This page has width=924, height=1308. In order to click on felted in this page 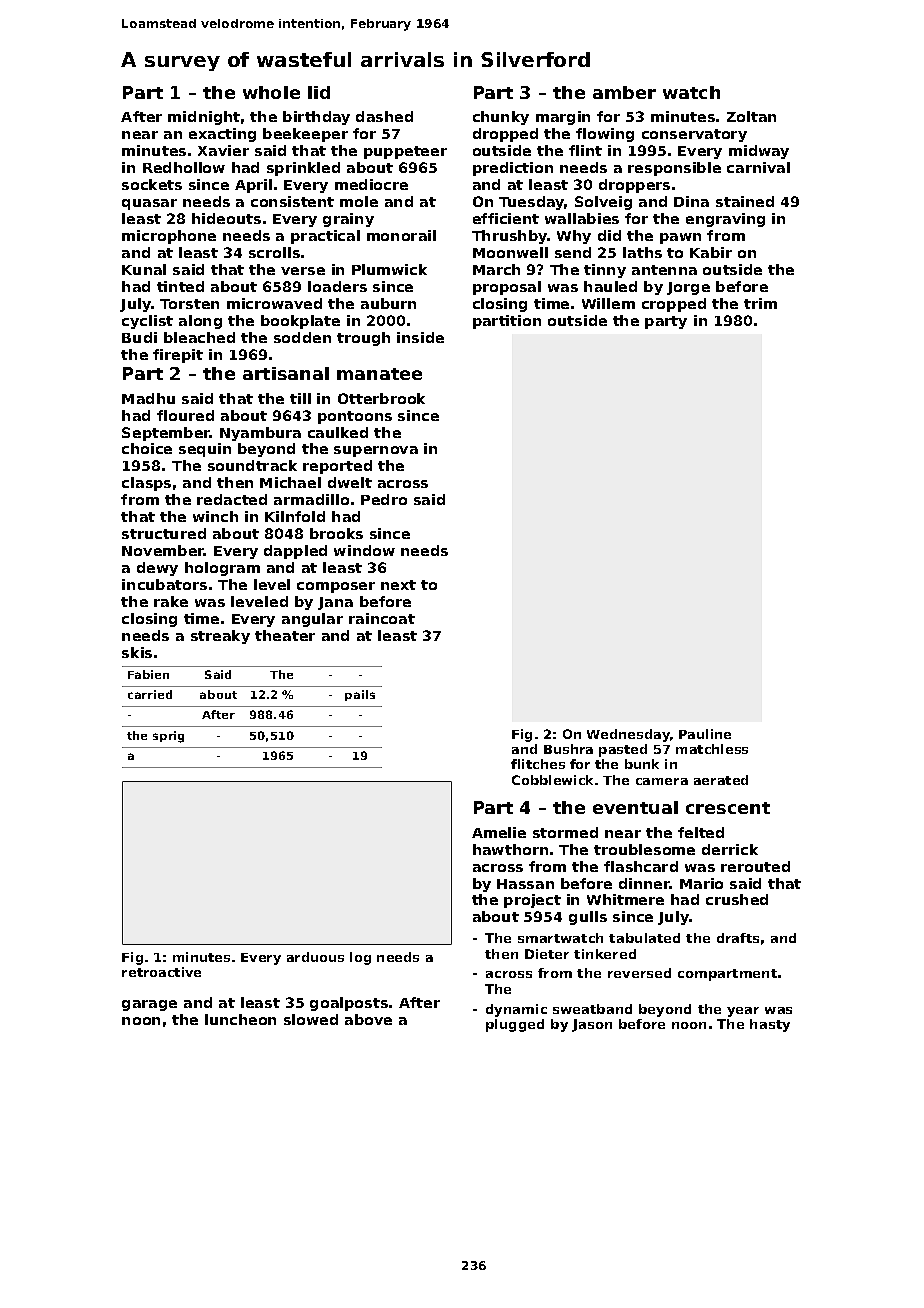, I will do `click(701, 832)`.
